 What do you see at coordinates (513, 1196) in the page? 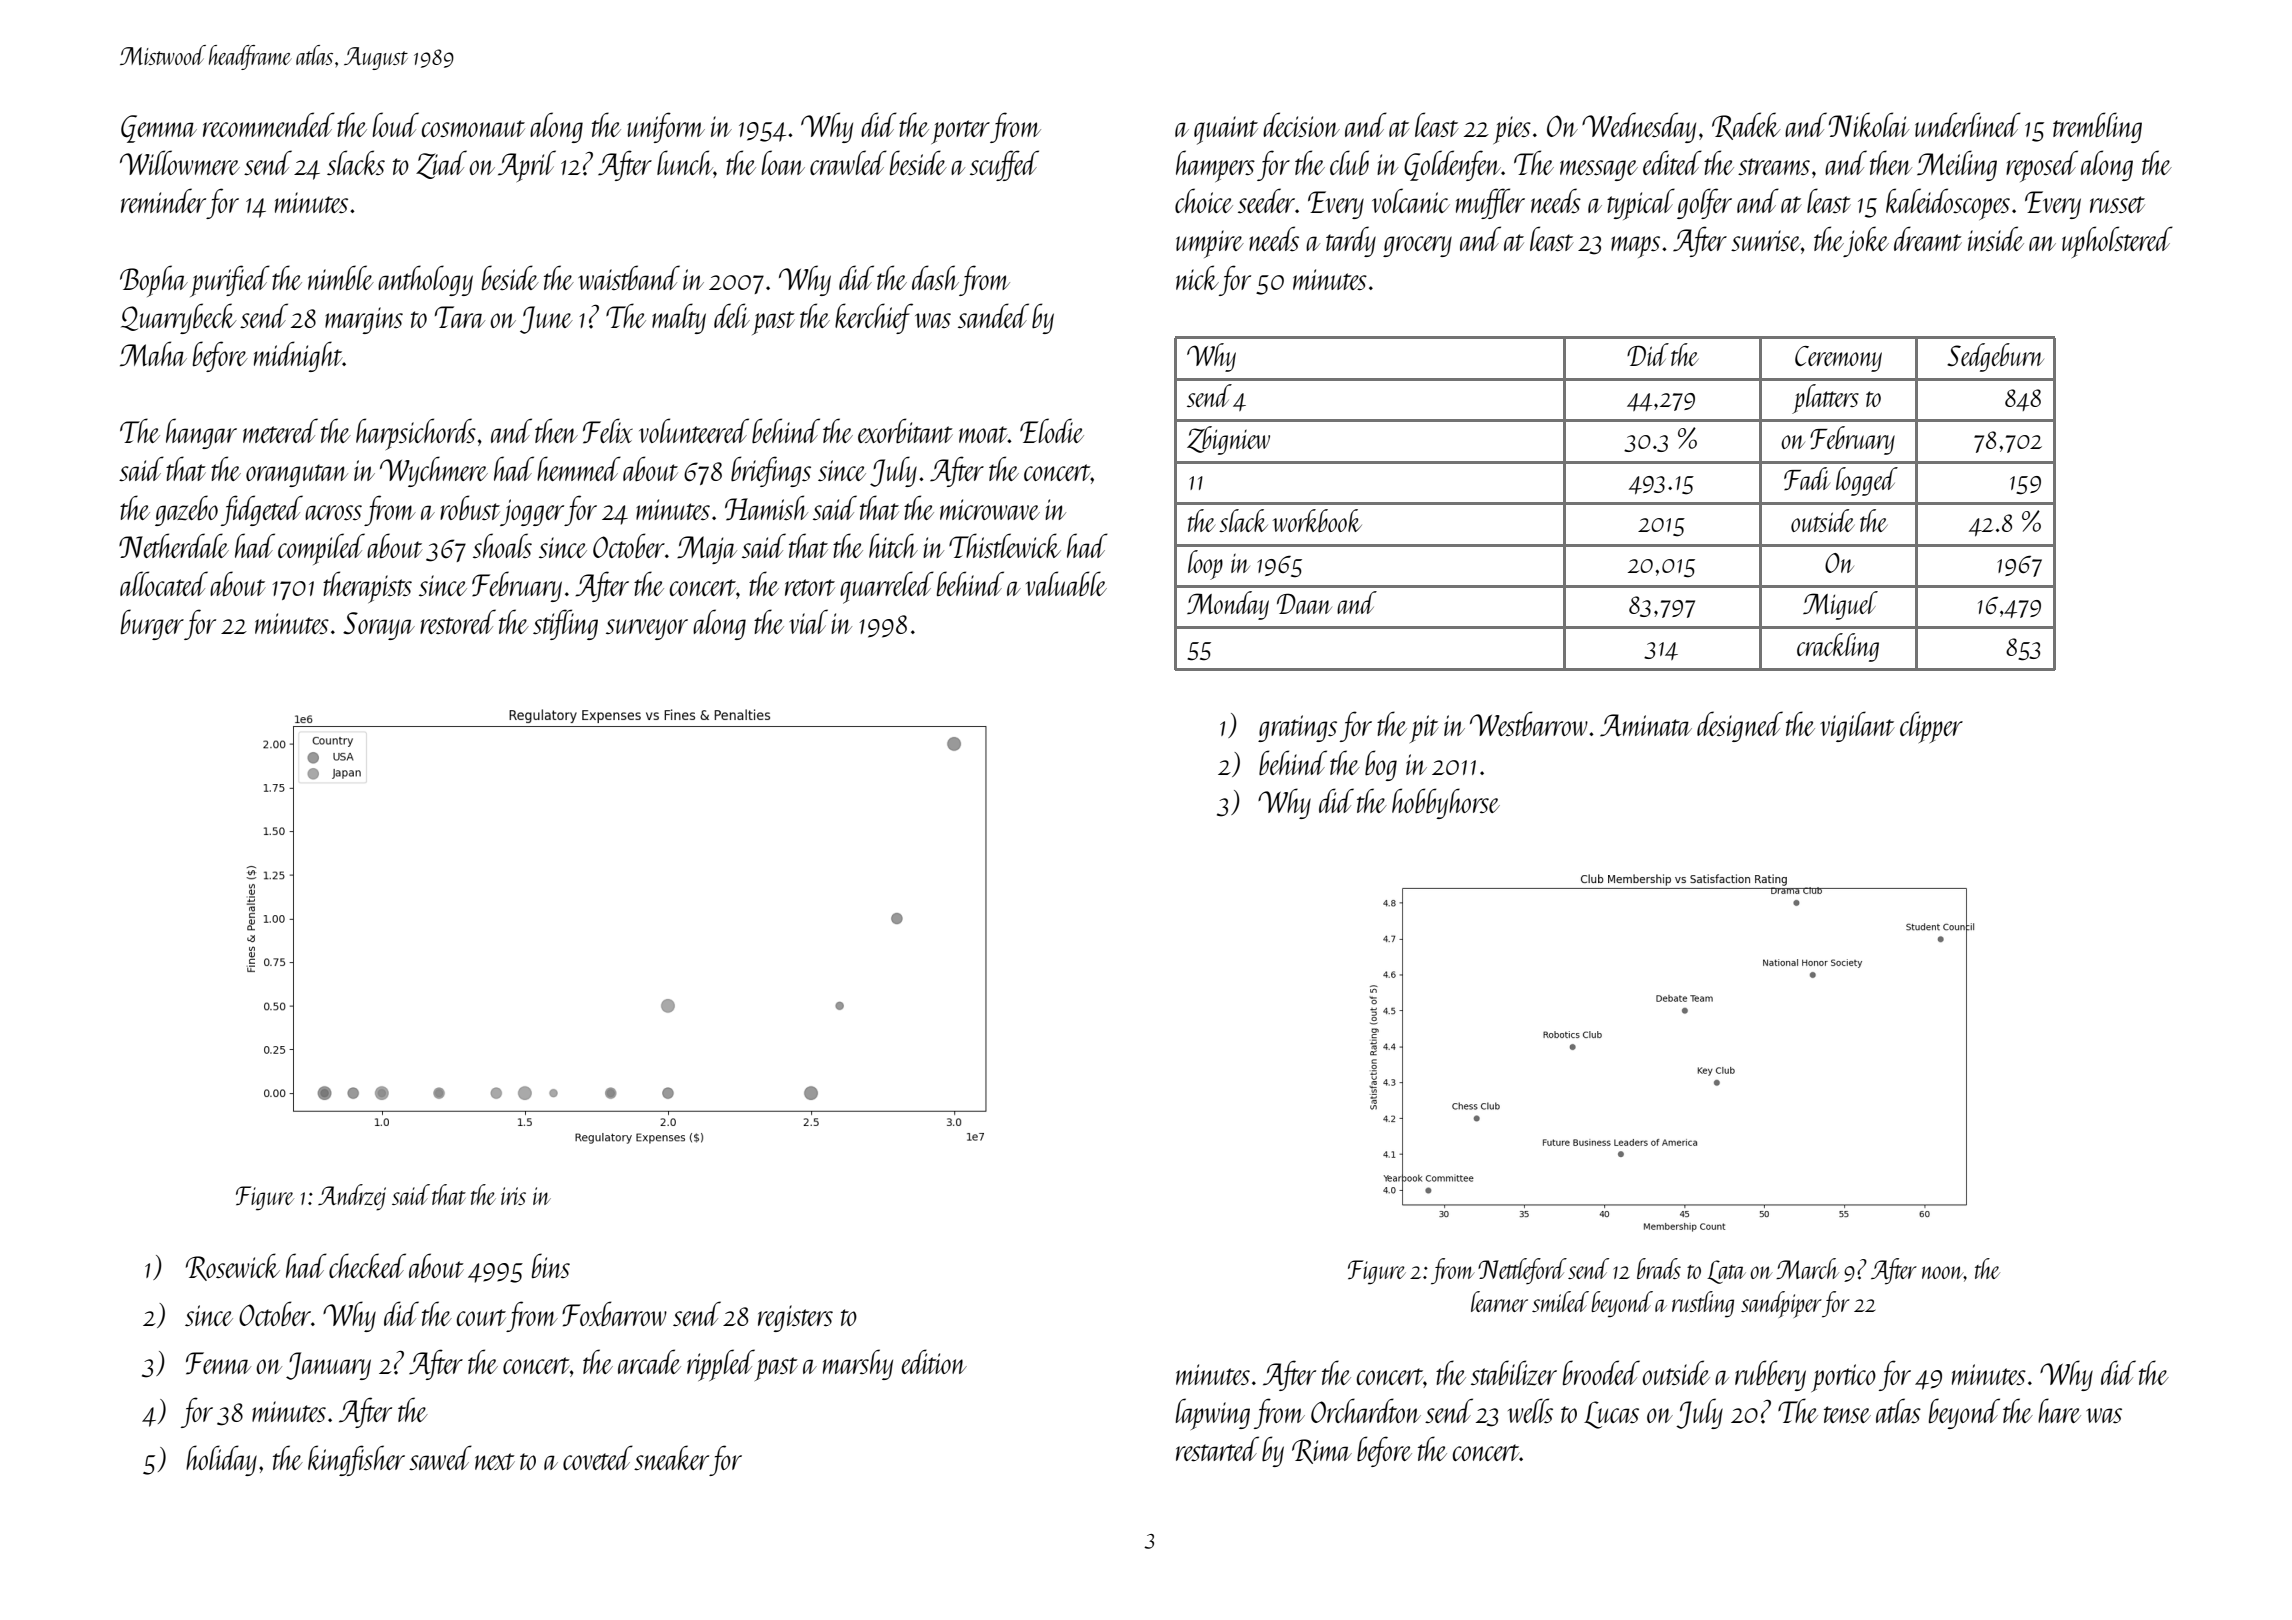
I see `iris` at bounding box center [513, 1196].
